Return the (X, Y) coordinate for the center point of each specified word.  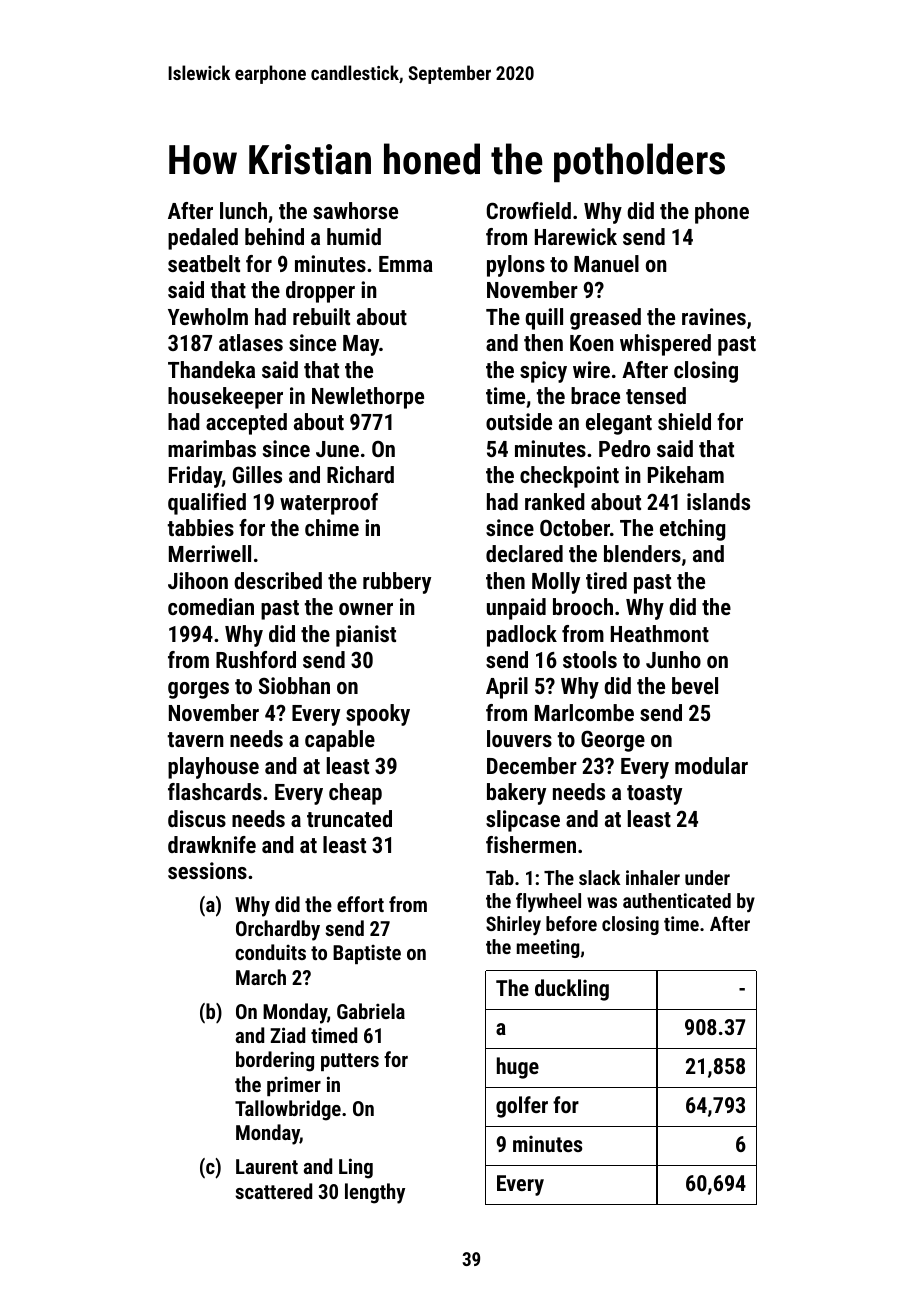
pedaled (203, 239)
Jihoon (198, 580)
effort (360, 904)
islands (718, 501)
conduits (270, 952)
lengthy (375, 1193)
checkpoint (569, 477)
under (707, 877)
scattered (273, 1191)
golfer (522, 1107)
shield (684, 421)
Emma (406, 264)
